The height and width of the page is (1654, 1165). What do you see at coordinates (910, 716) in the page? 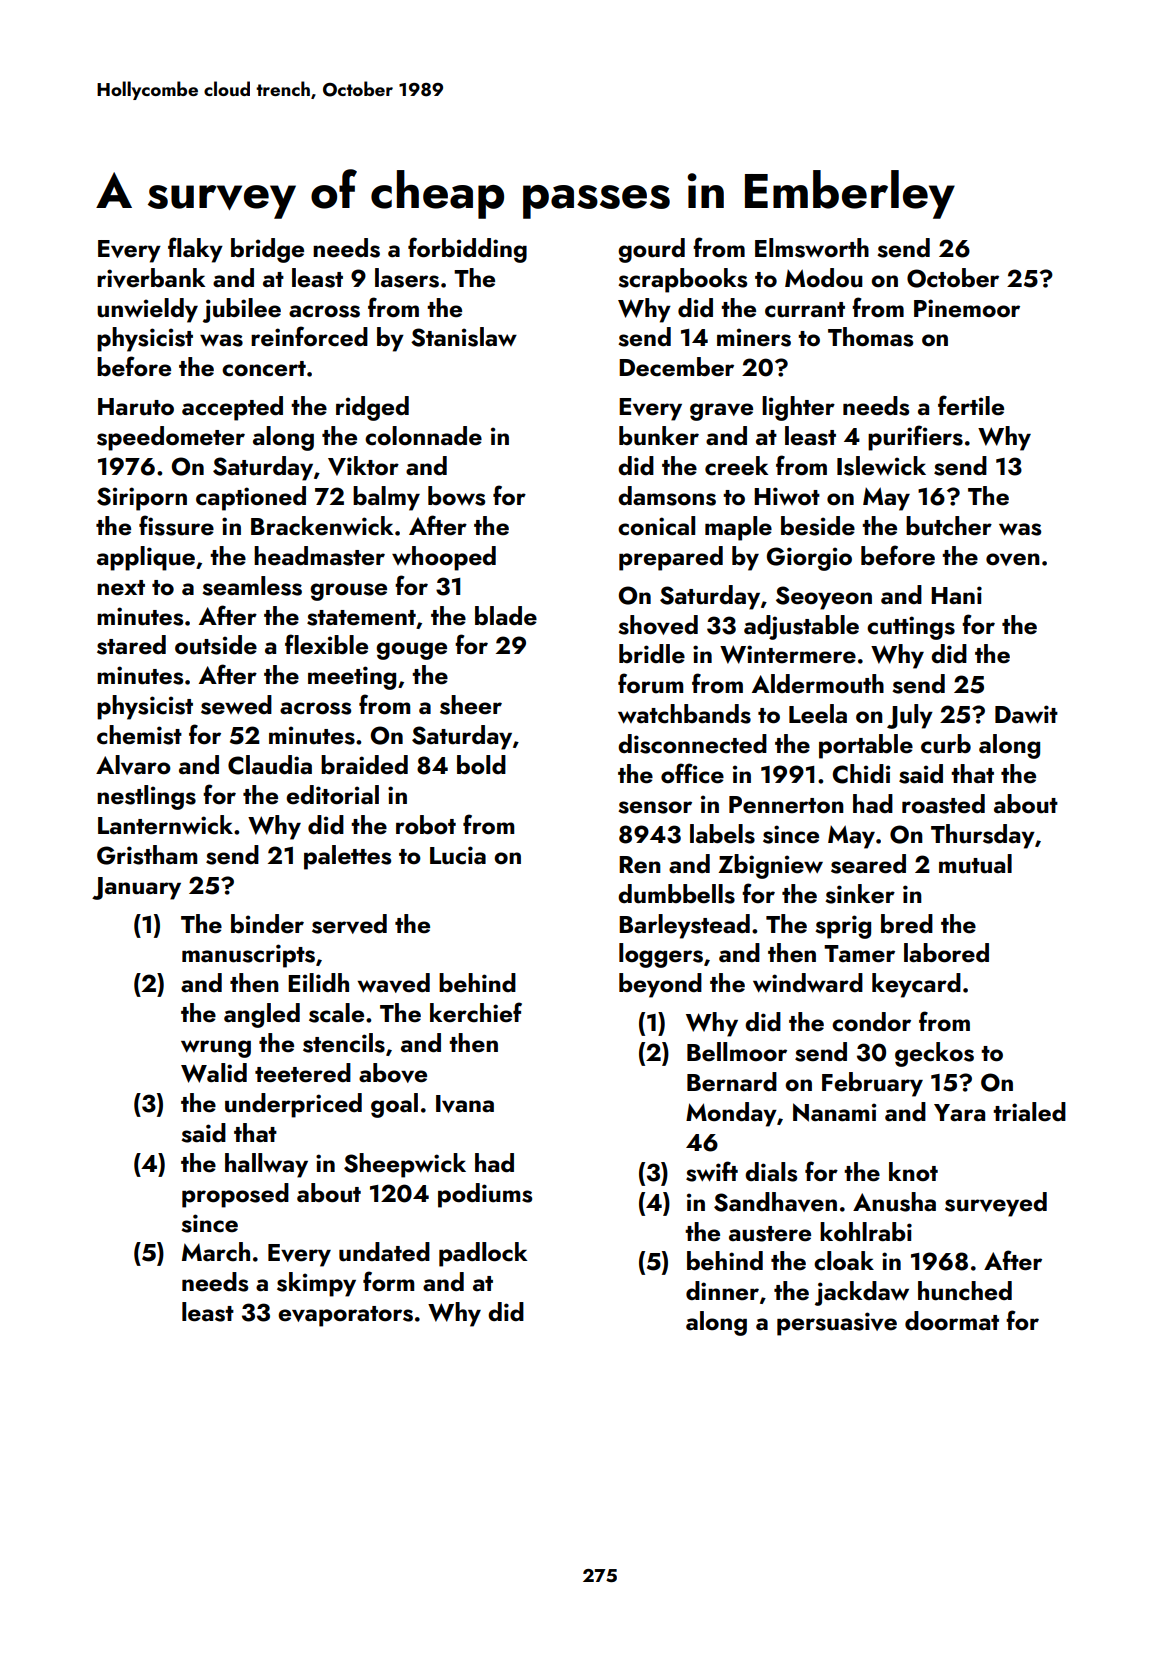
I see `July` at bounding box center [910, 716].
